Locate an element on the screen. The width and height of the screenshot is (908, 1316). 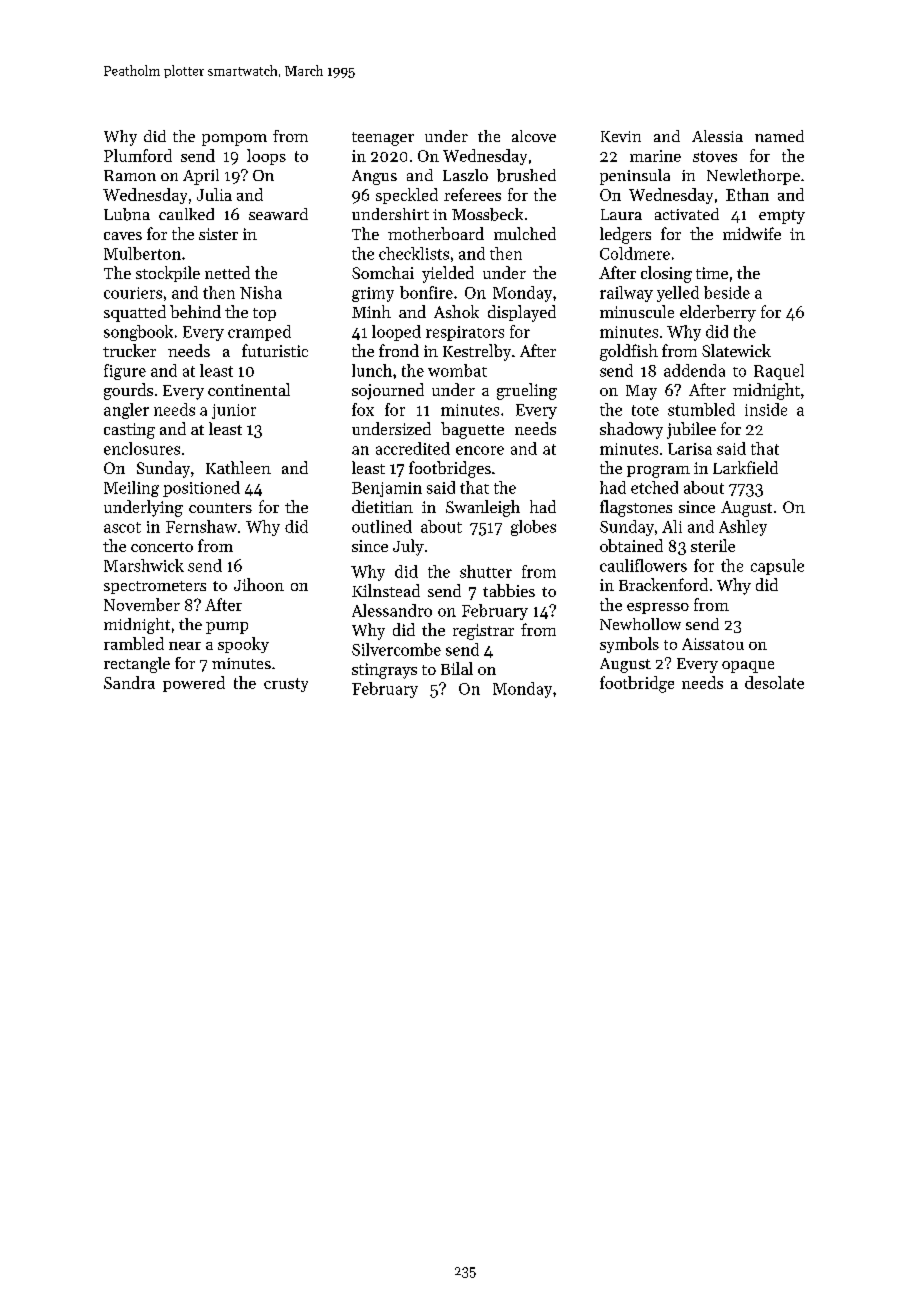
pompom is located at coordinates (234, 140).
